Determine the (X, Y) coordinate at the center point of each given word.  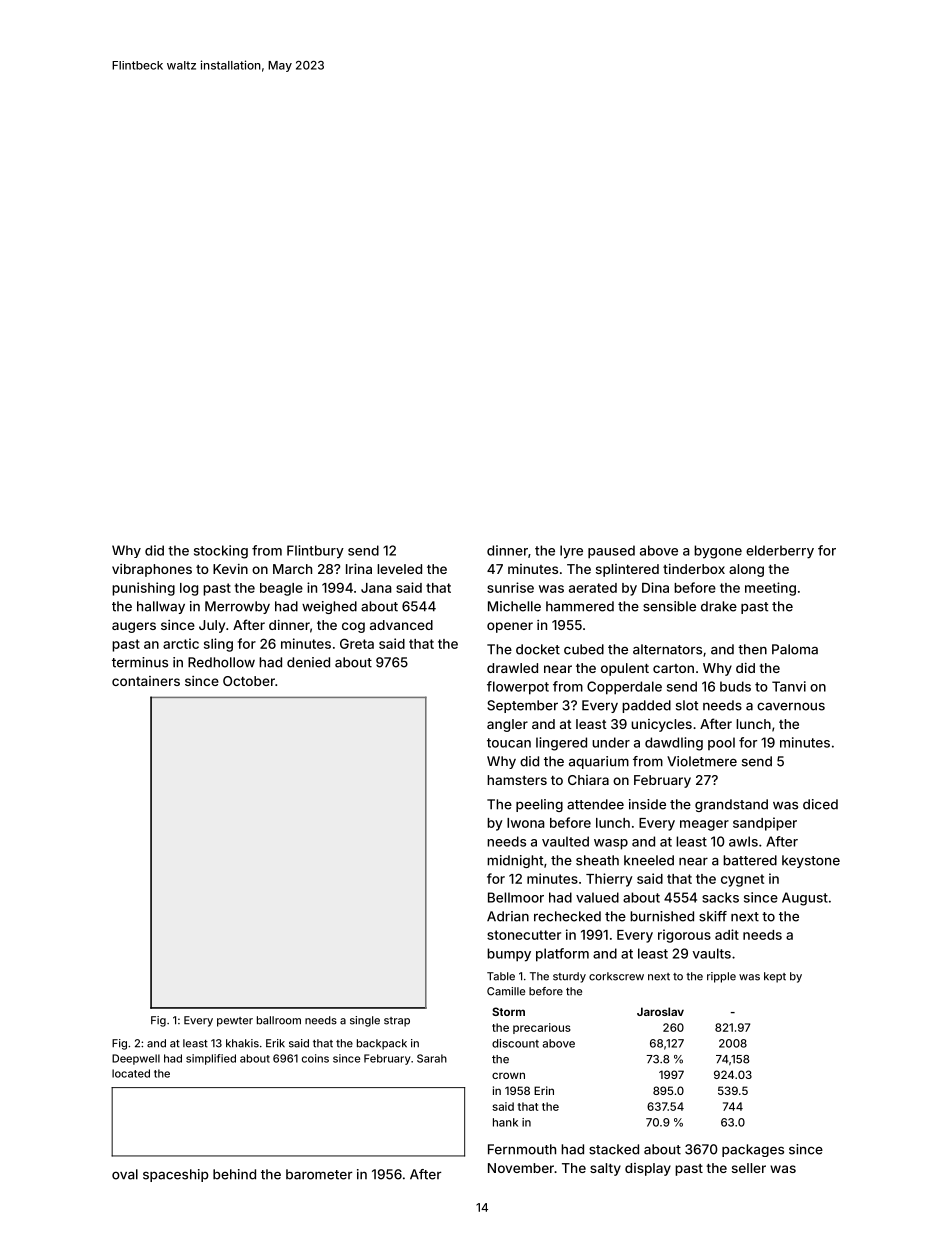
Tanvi (789, 686)
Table (501, 976)
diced (820, 804)
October (249, 681)
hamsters (517, 780)
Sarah (432, 1058)
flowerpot (518, 688)
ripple (721, 977)
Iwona (526, 823)
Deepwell (136, 1059)
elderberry (780, 552)
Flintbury (315, 552)
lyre (571, 552)
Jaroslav (660, 1011)
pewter (235, 1022)
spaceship (176, 1175)
